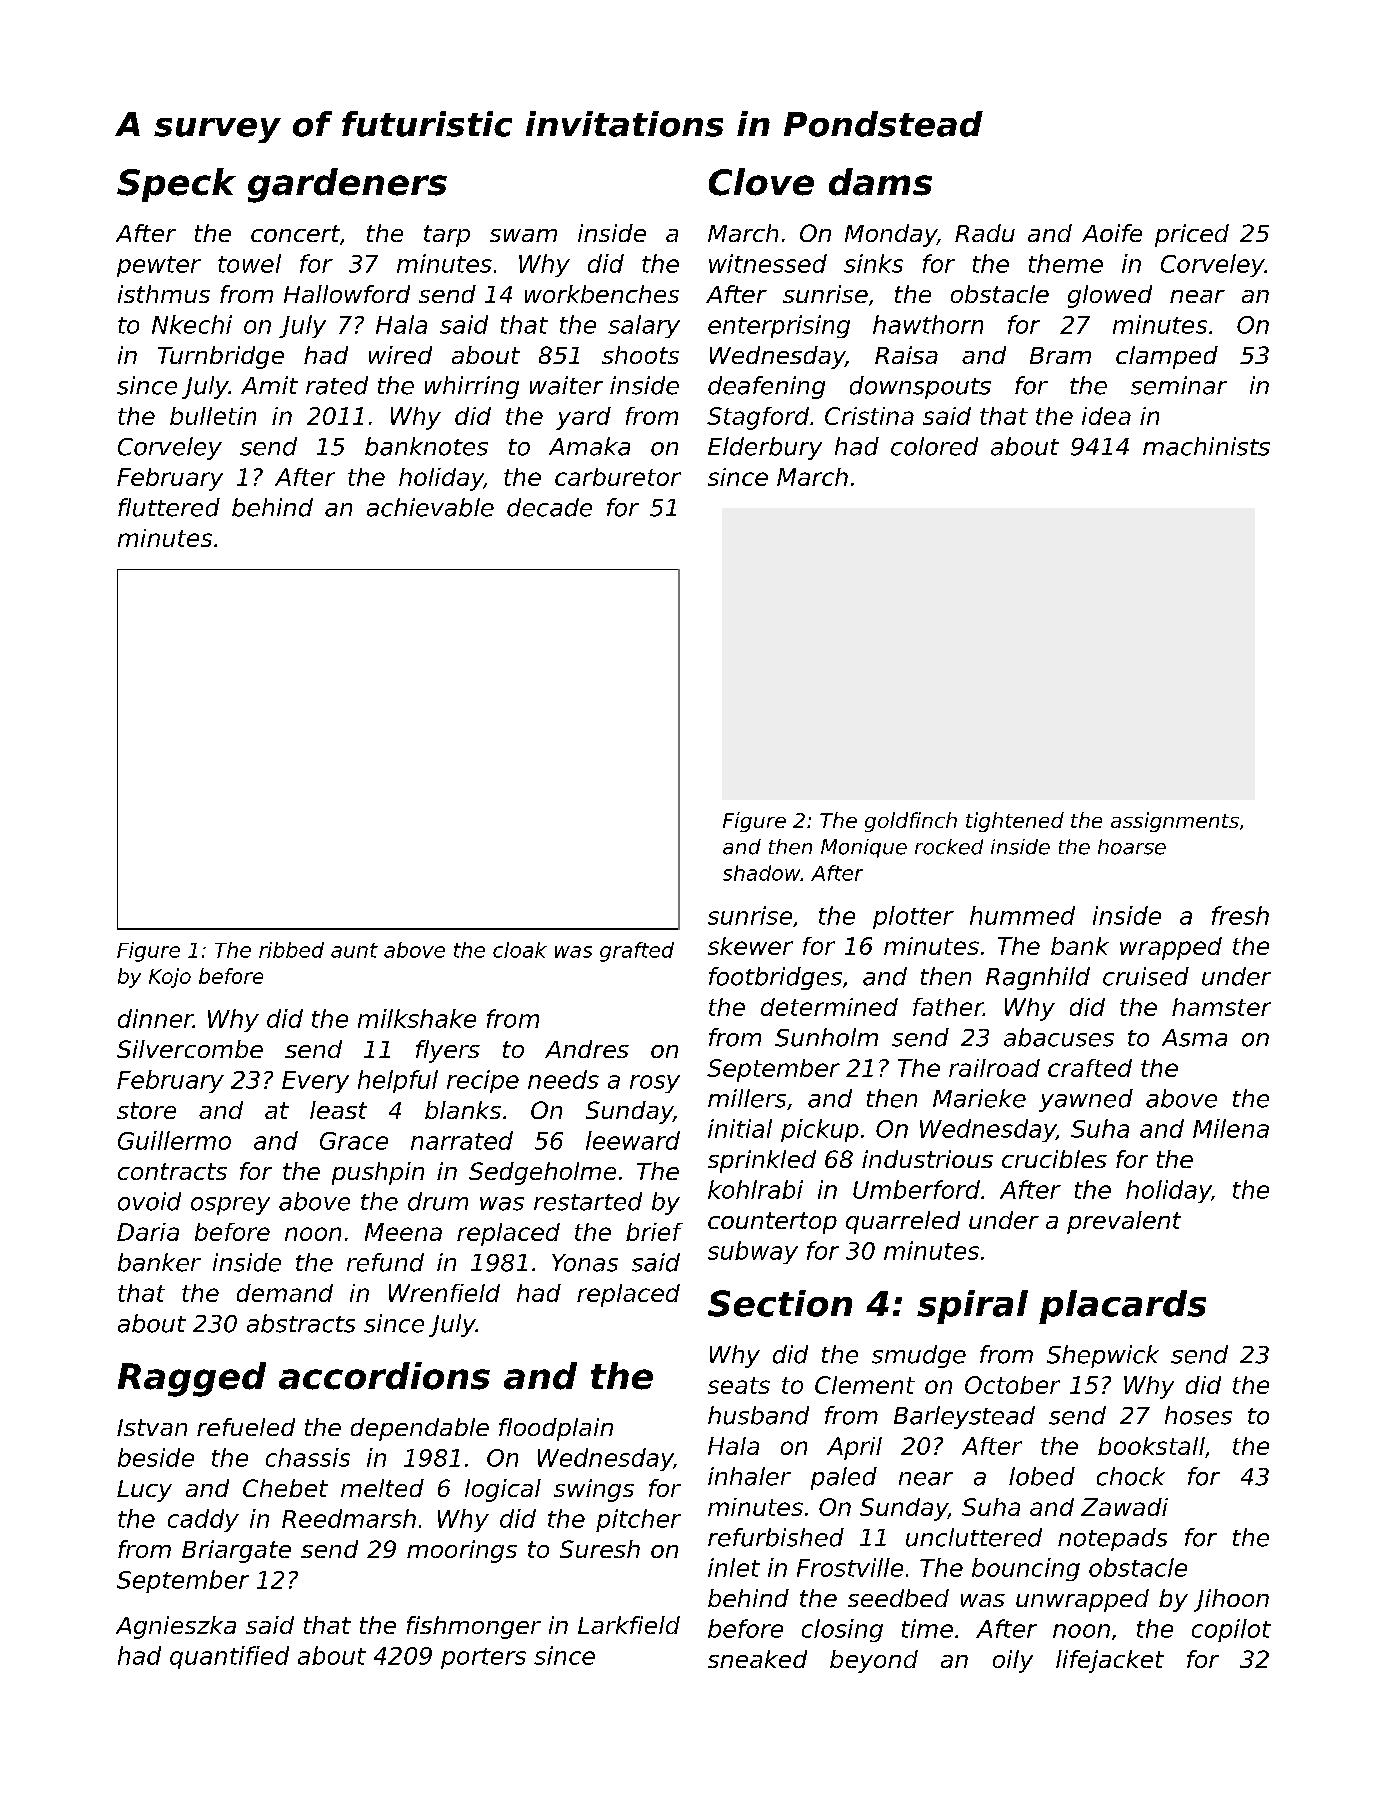 Image resolution: width=1387 pixels, height=1795 pixels. Describe the element at coordinates (758, 1415) in the screenshot. I see `husband` at that location.
